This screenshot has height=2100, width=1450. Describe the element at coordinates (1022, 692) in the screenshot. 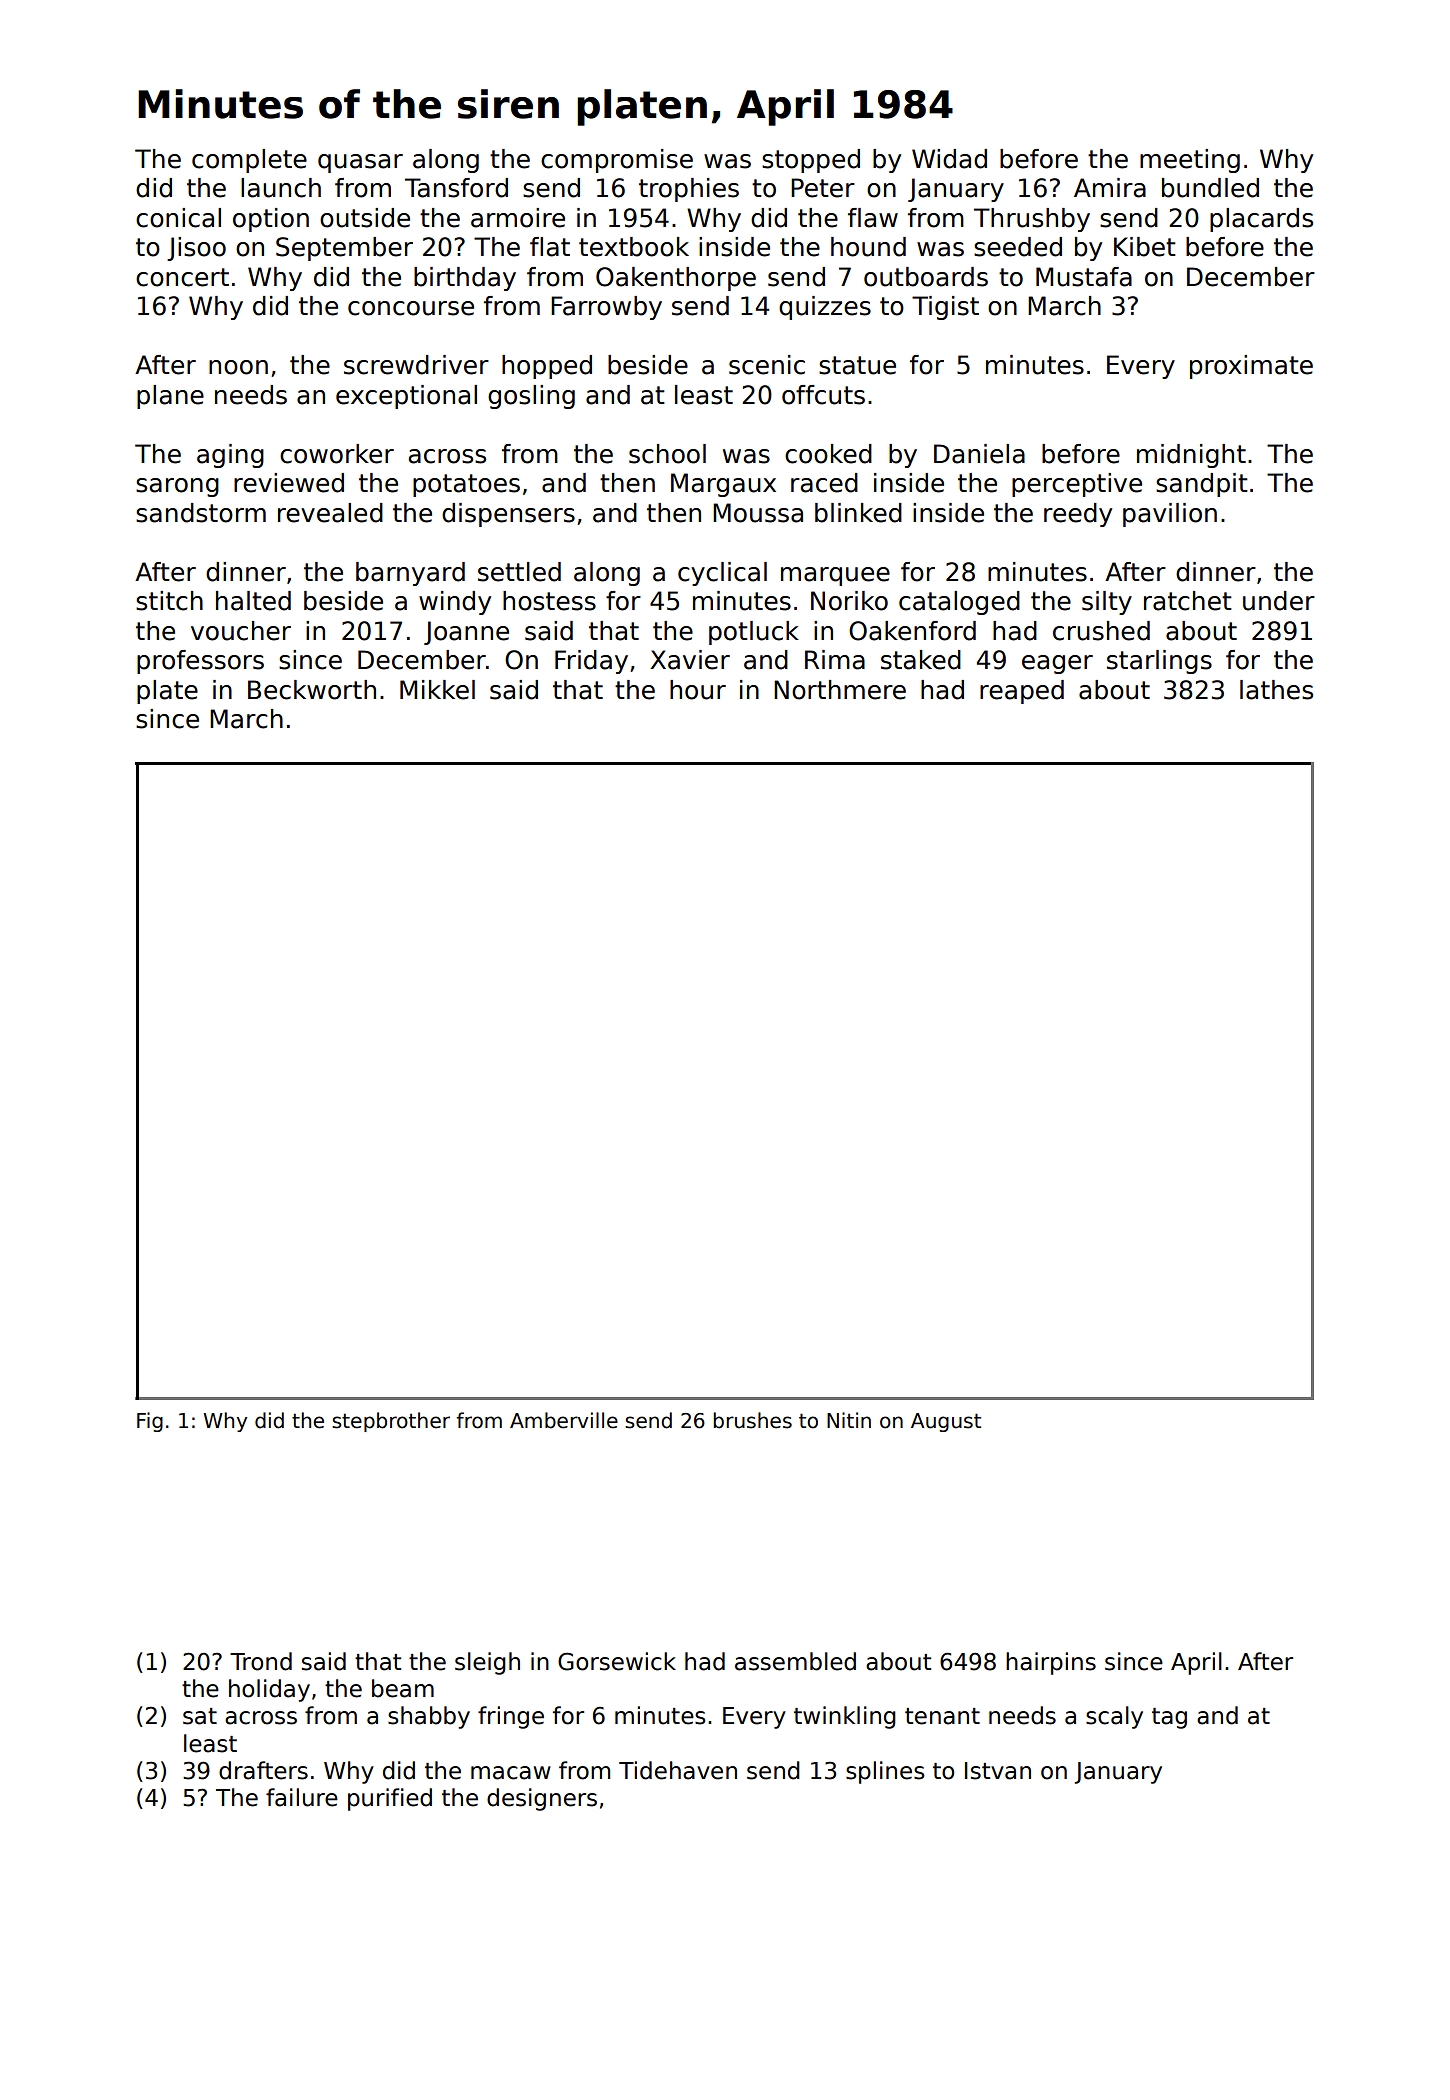

I see `reaped` at that location.
